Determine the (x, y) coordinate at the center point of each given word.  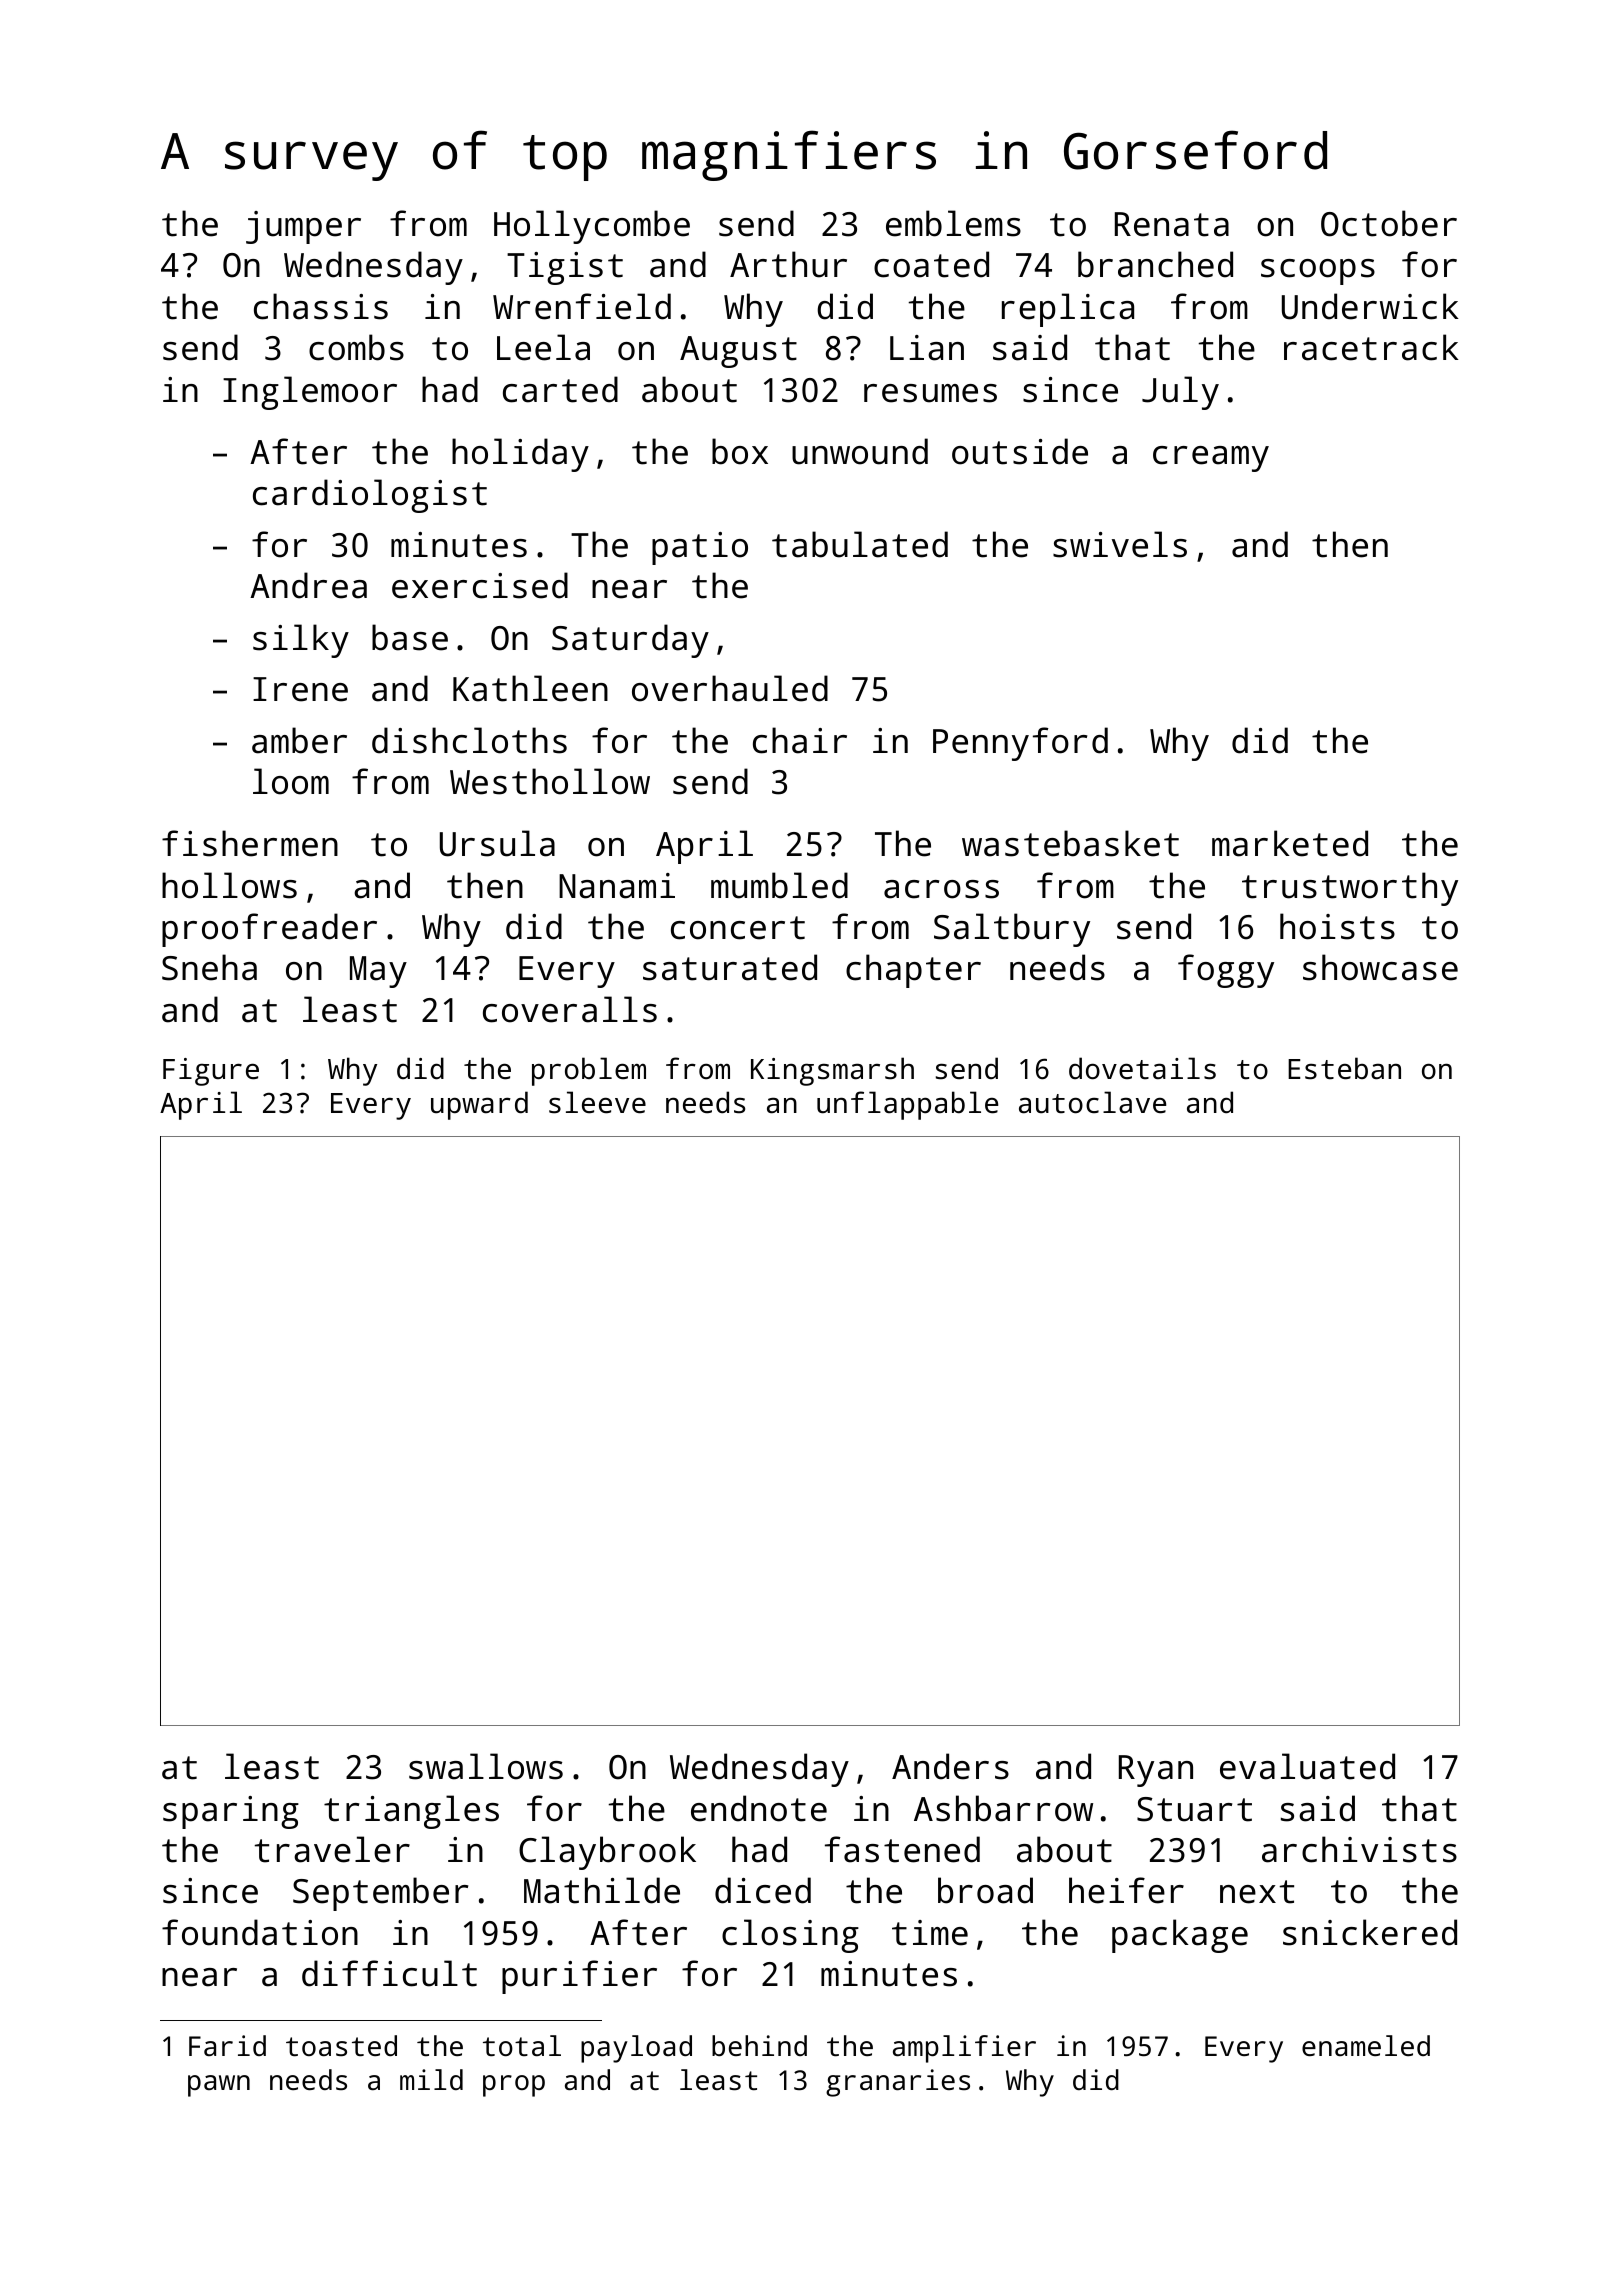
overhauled (730, 688)
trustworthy (1350, 889)
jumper (303, 227)
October (1389, 223)
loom (291, 781)
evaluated (1307, 1766)
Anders (950, 1766)
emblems (953, 223)
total (522, 2045)
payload (636, 2049)
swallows (486, 1766)
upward (479, 1105)
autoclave (1092, 1102)
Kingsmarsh (832, 1071)
